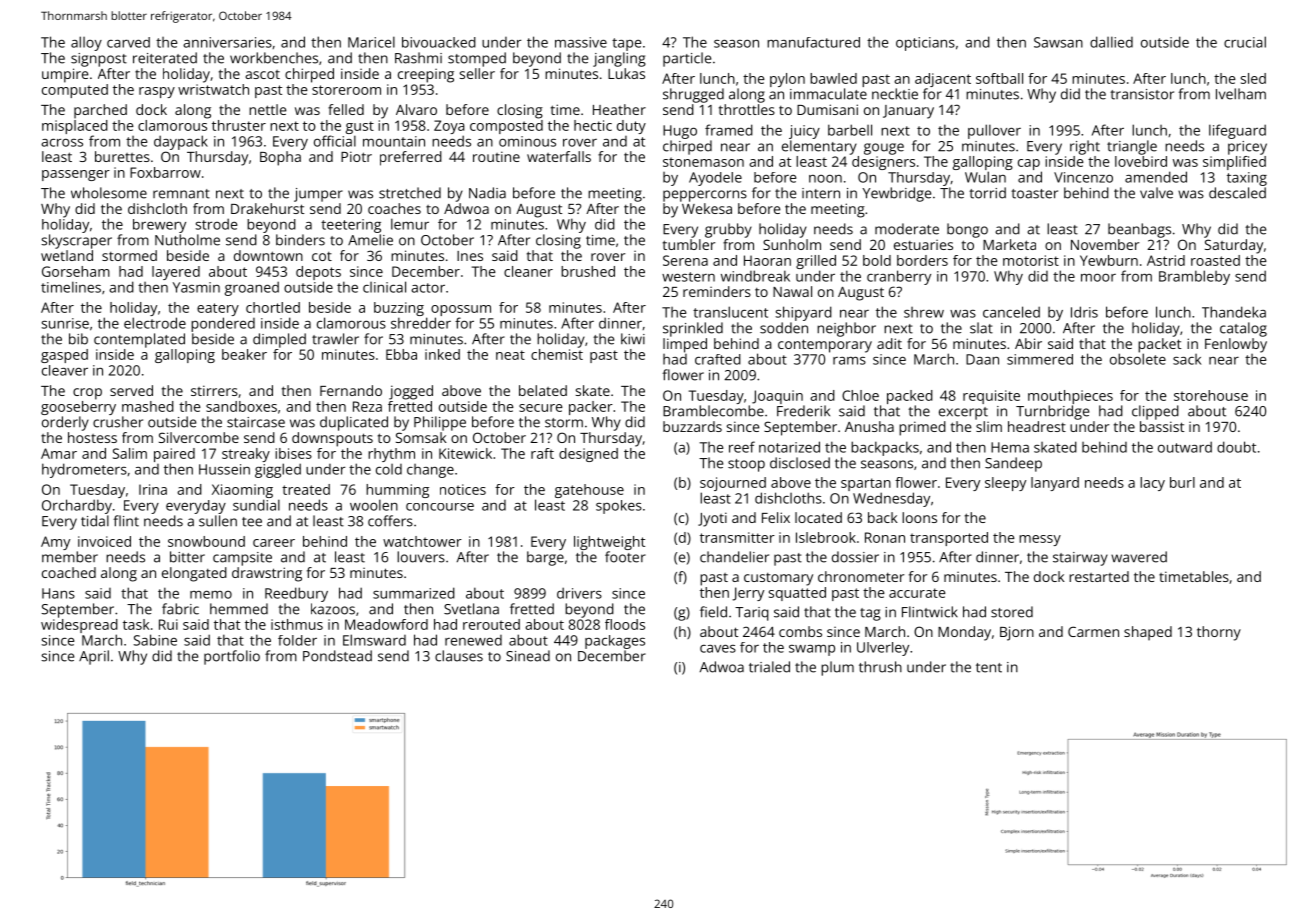  Describe the element at coordinates (729, 130) in the screenshot. I see `framed` at that location.
